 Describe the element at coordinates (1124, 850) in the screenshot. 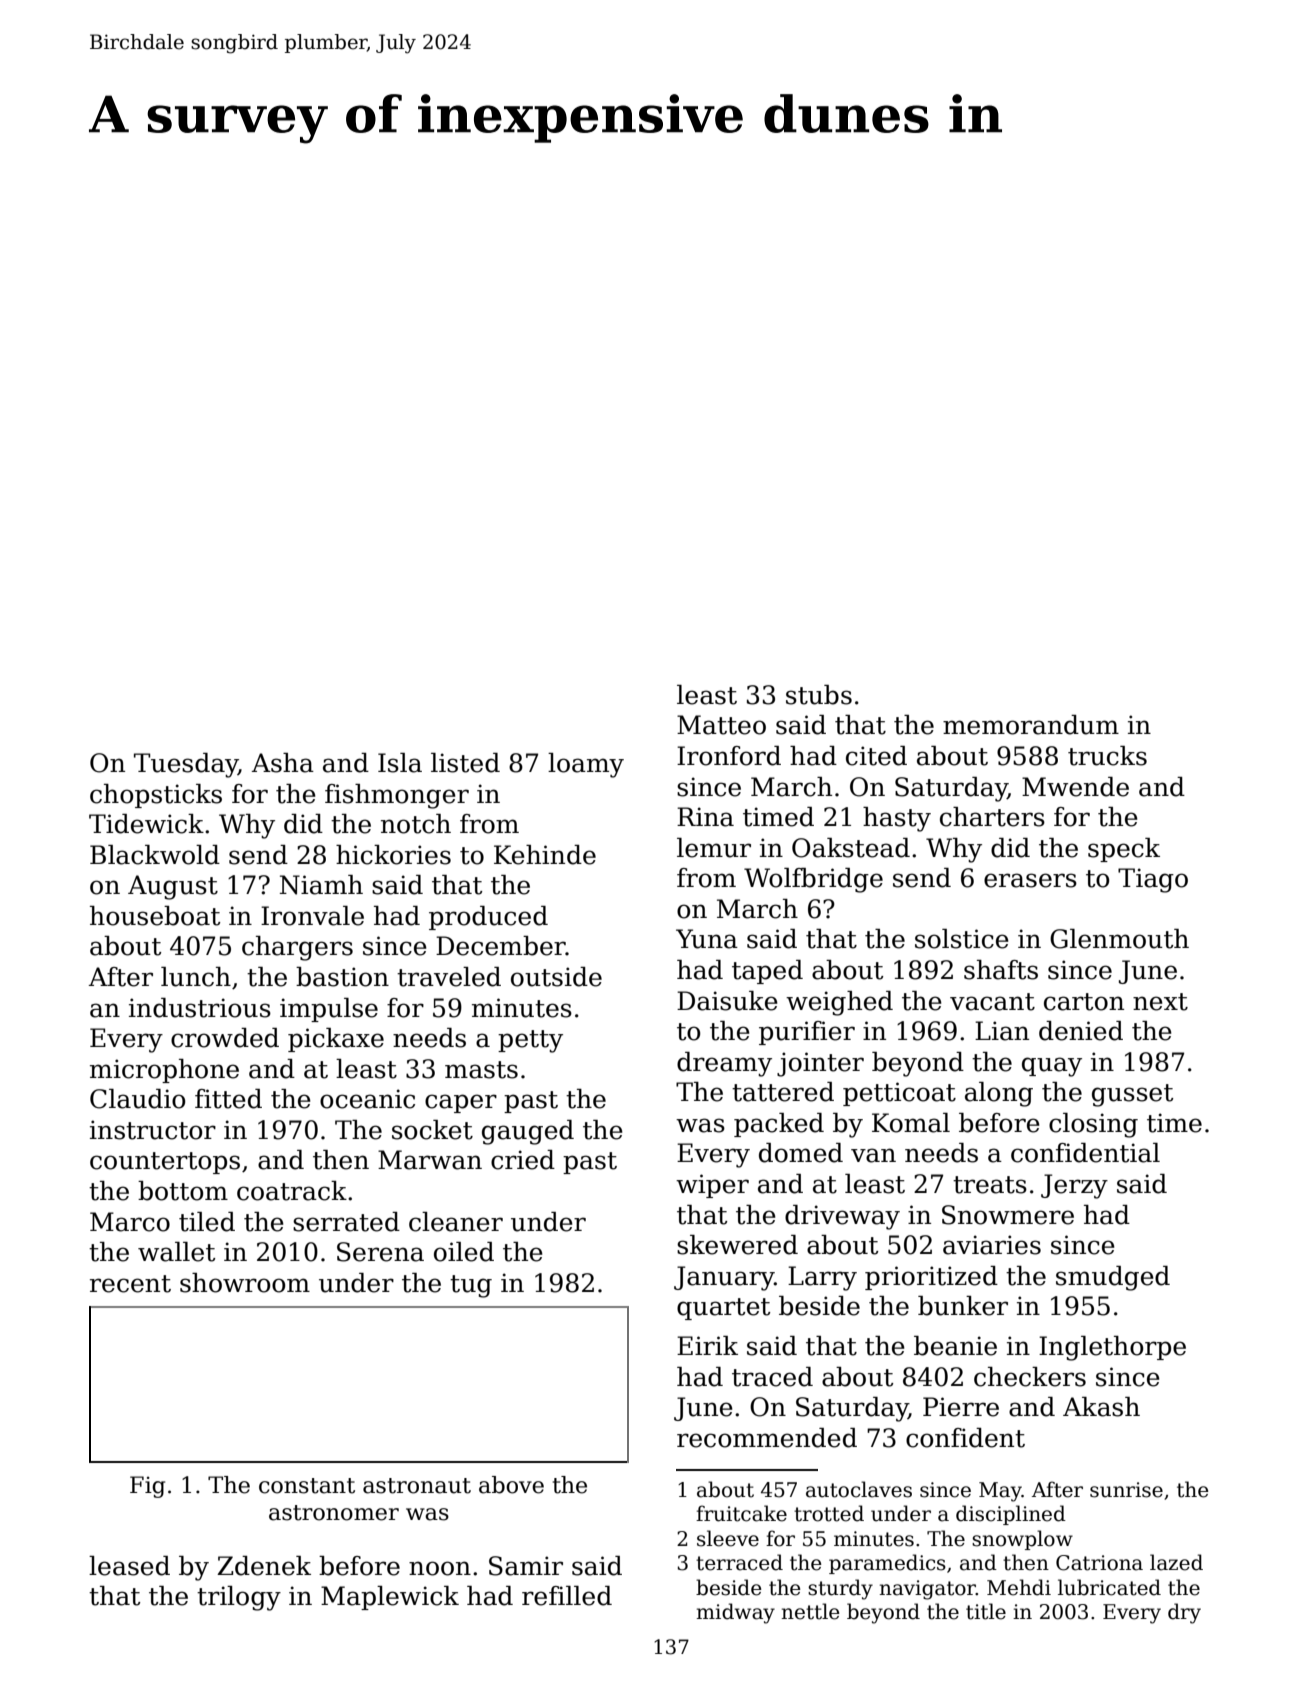

I see `speck` at that location.
